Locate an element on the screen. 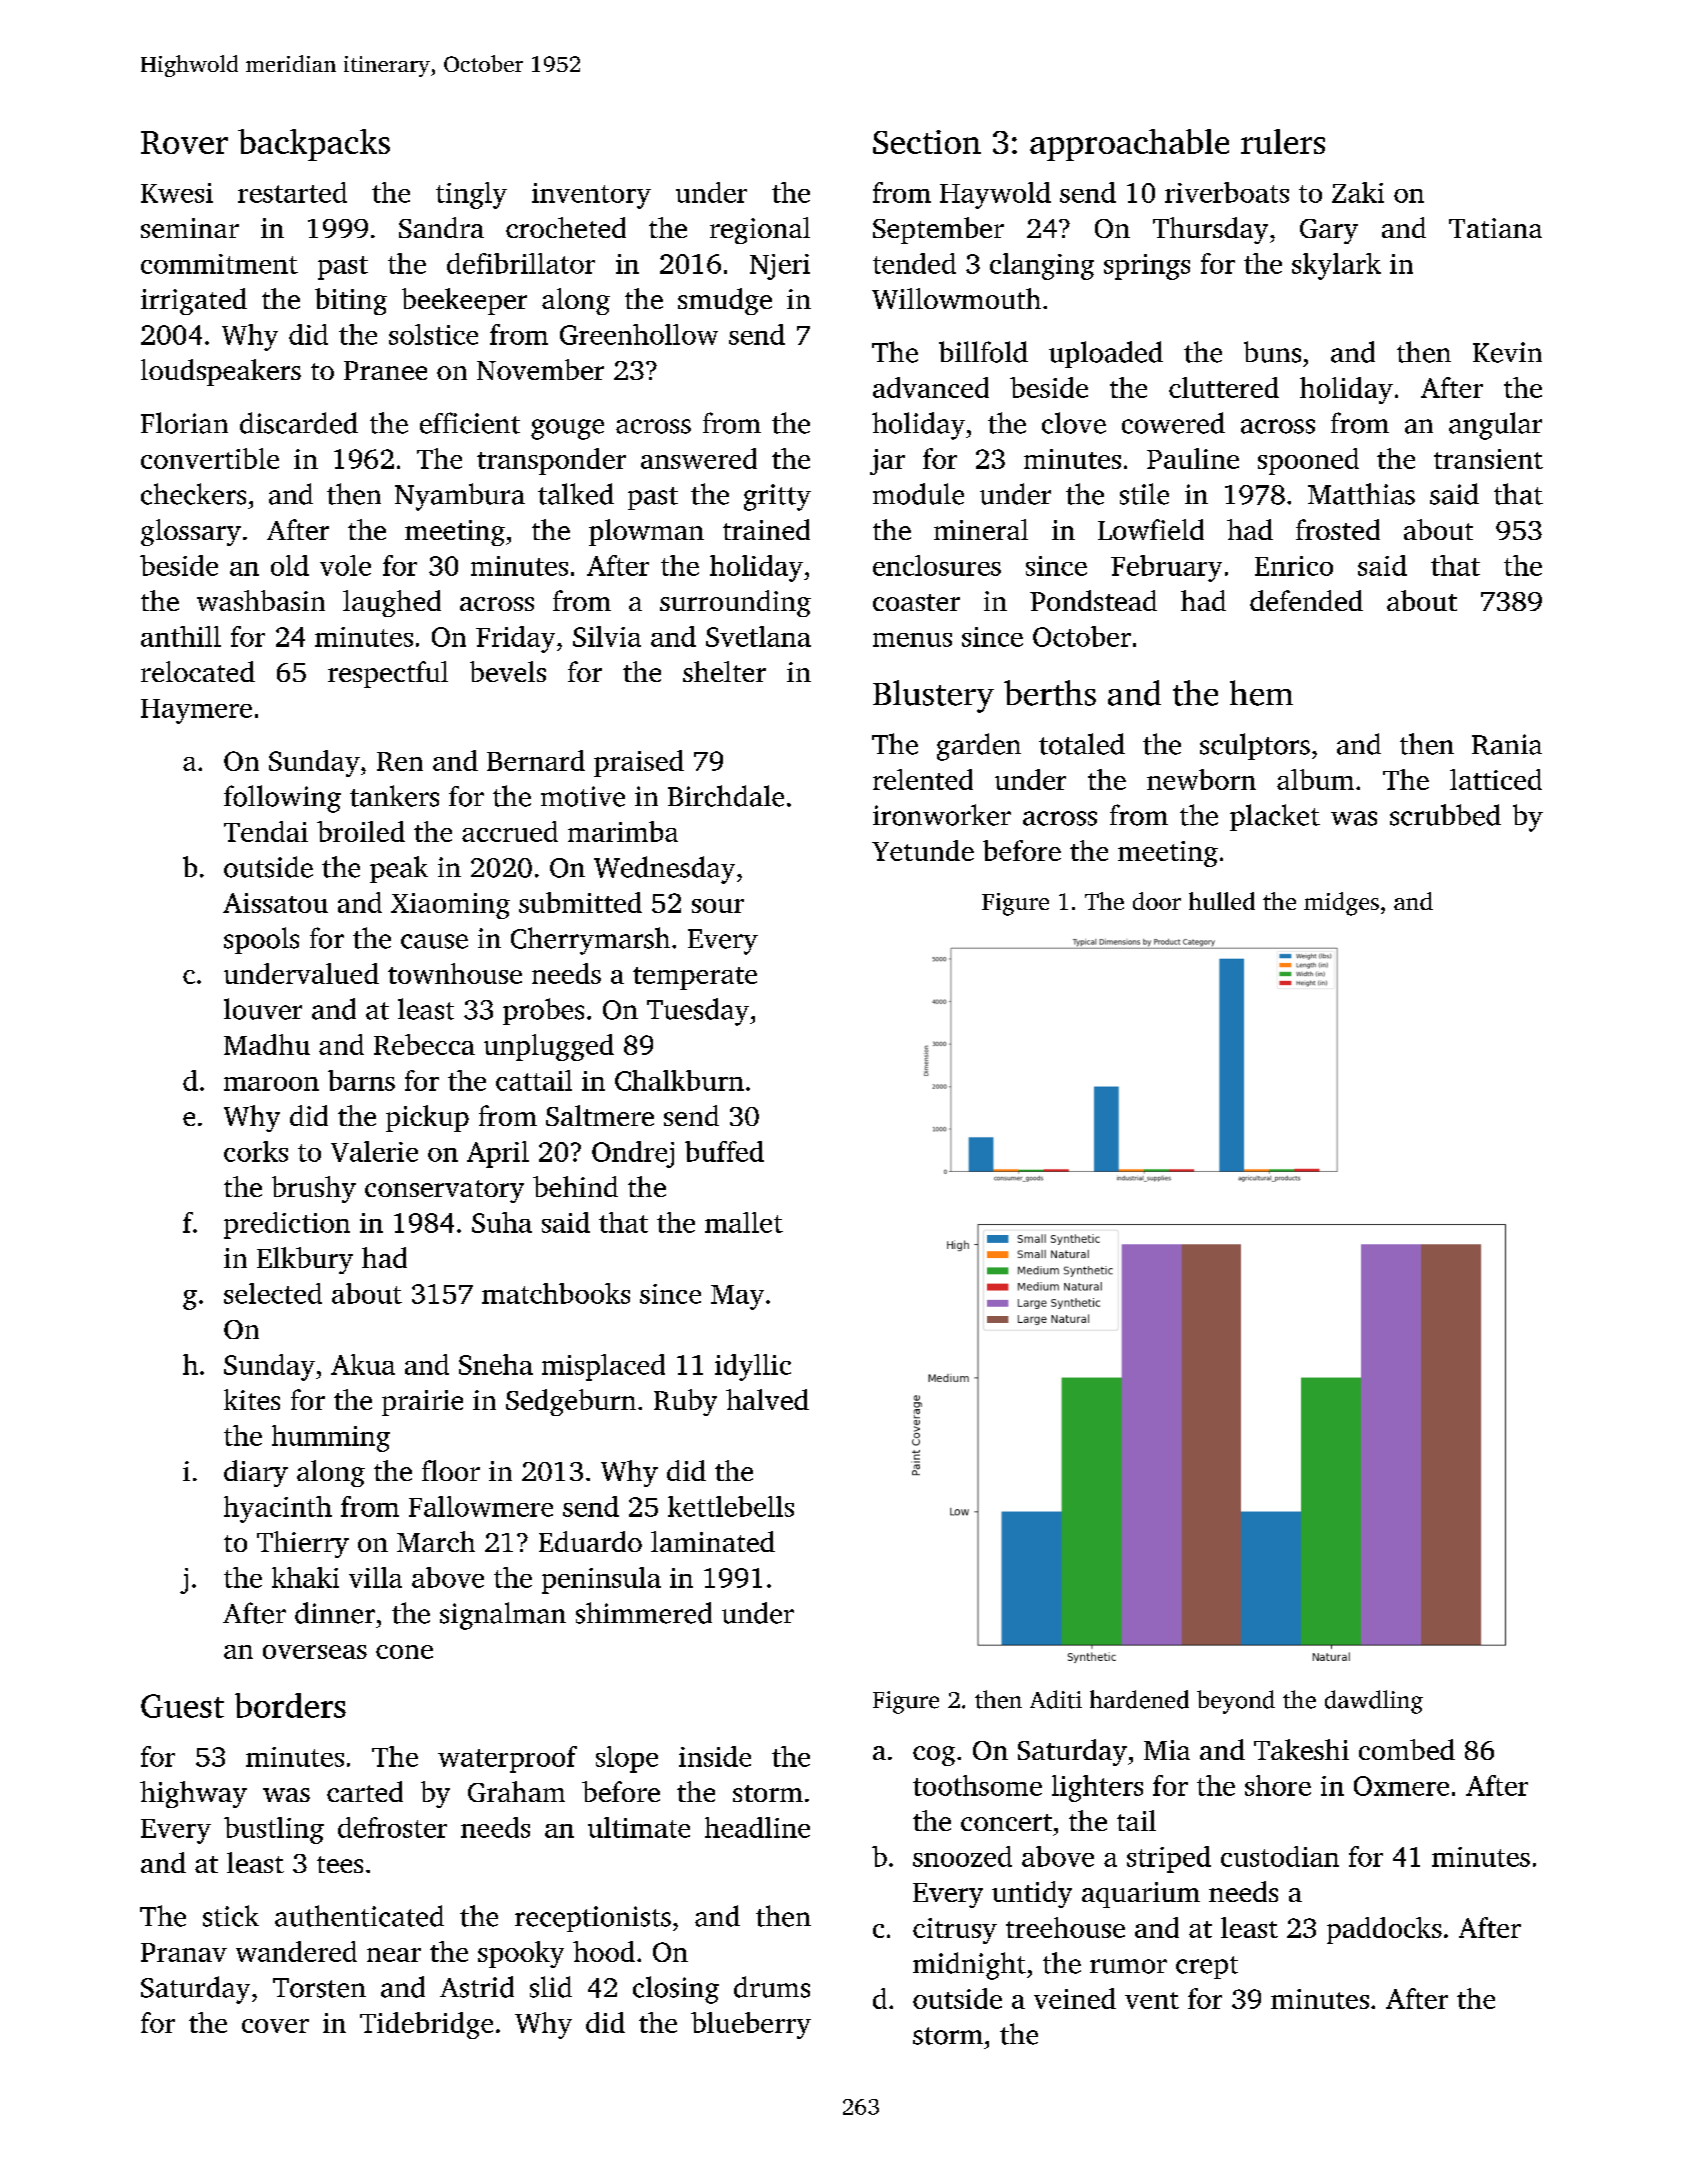 The height and width of the screenshot is (2178, 1683). defended is located at coordinates (1306, 600).
